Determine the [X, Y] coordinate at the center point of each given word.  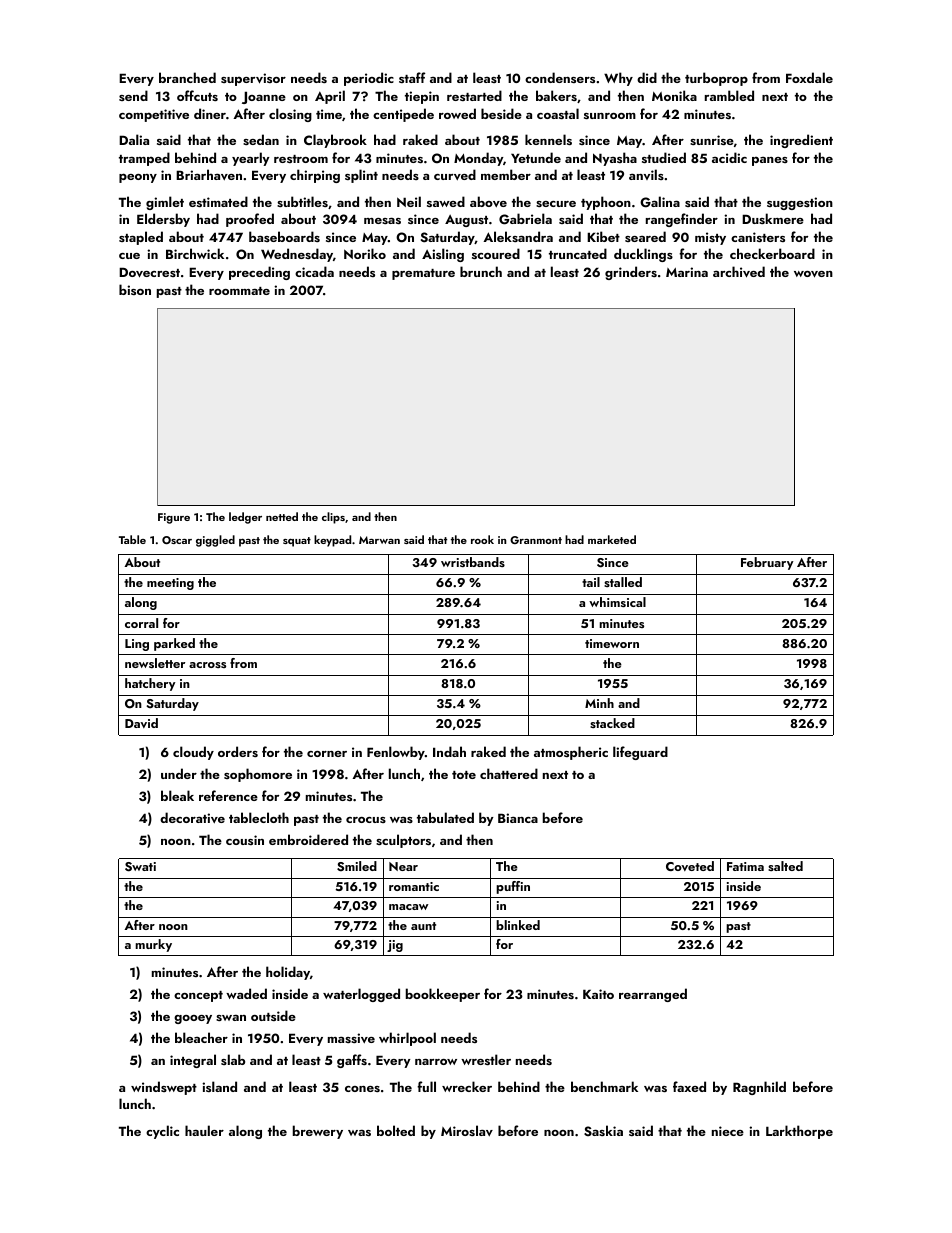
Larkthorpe [799, 1132]
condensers [560, 77]
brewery [318, 1132]
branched [187, 77]
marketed [612, 539]
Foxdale [809, 77]
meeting [170, 584]
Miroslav [467, 1130]
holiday [288, 973]
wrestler [486, 1059]
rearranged [653, 995]
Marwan [379, 540]
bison [135, 289]
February [767, 563]
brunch [481, 271]
